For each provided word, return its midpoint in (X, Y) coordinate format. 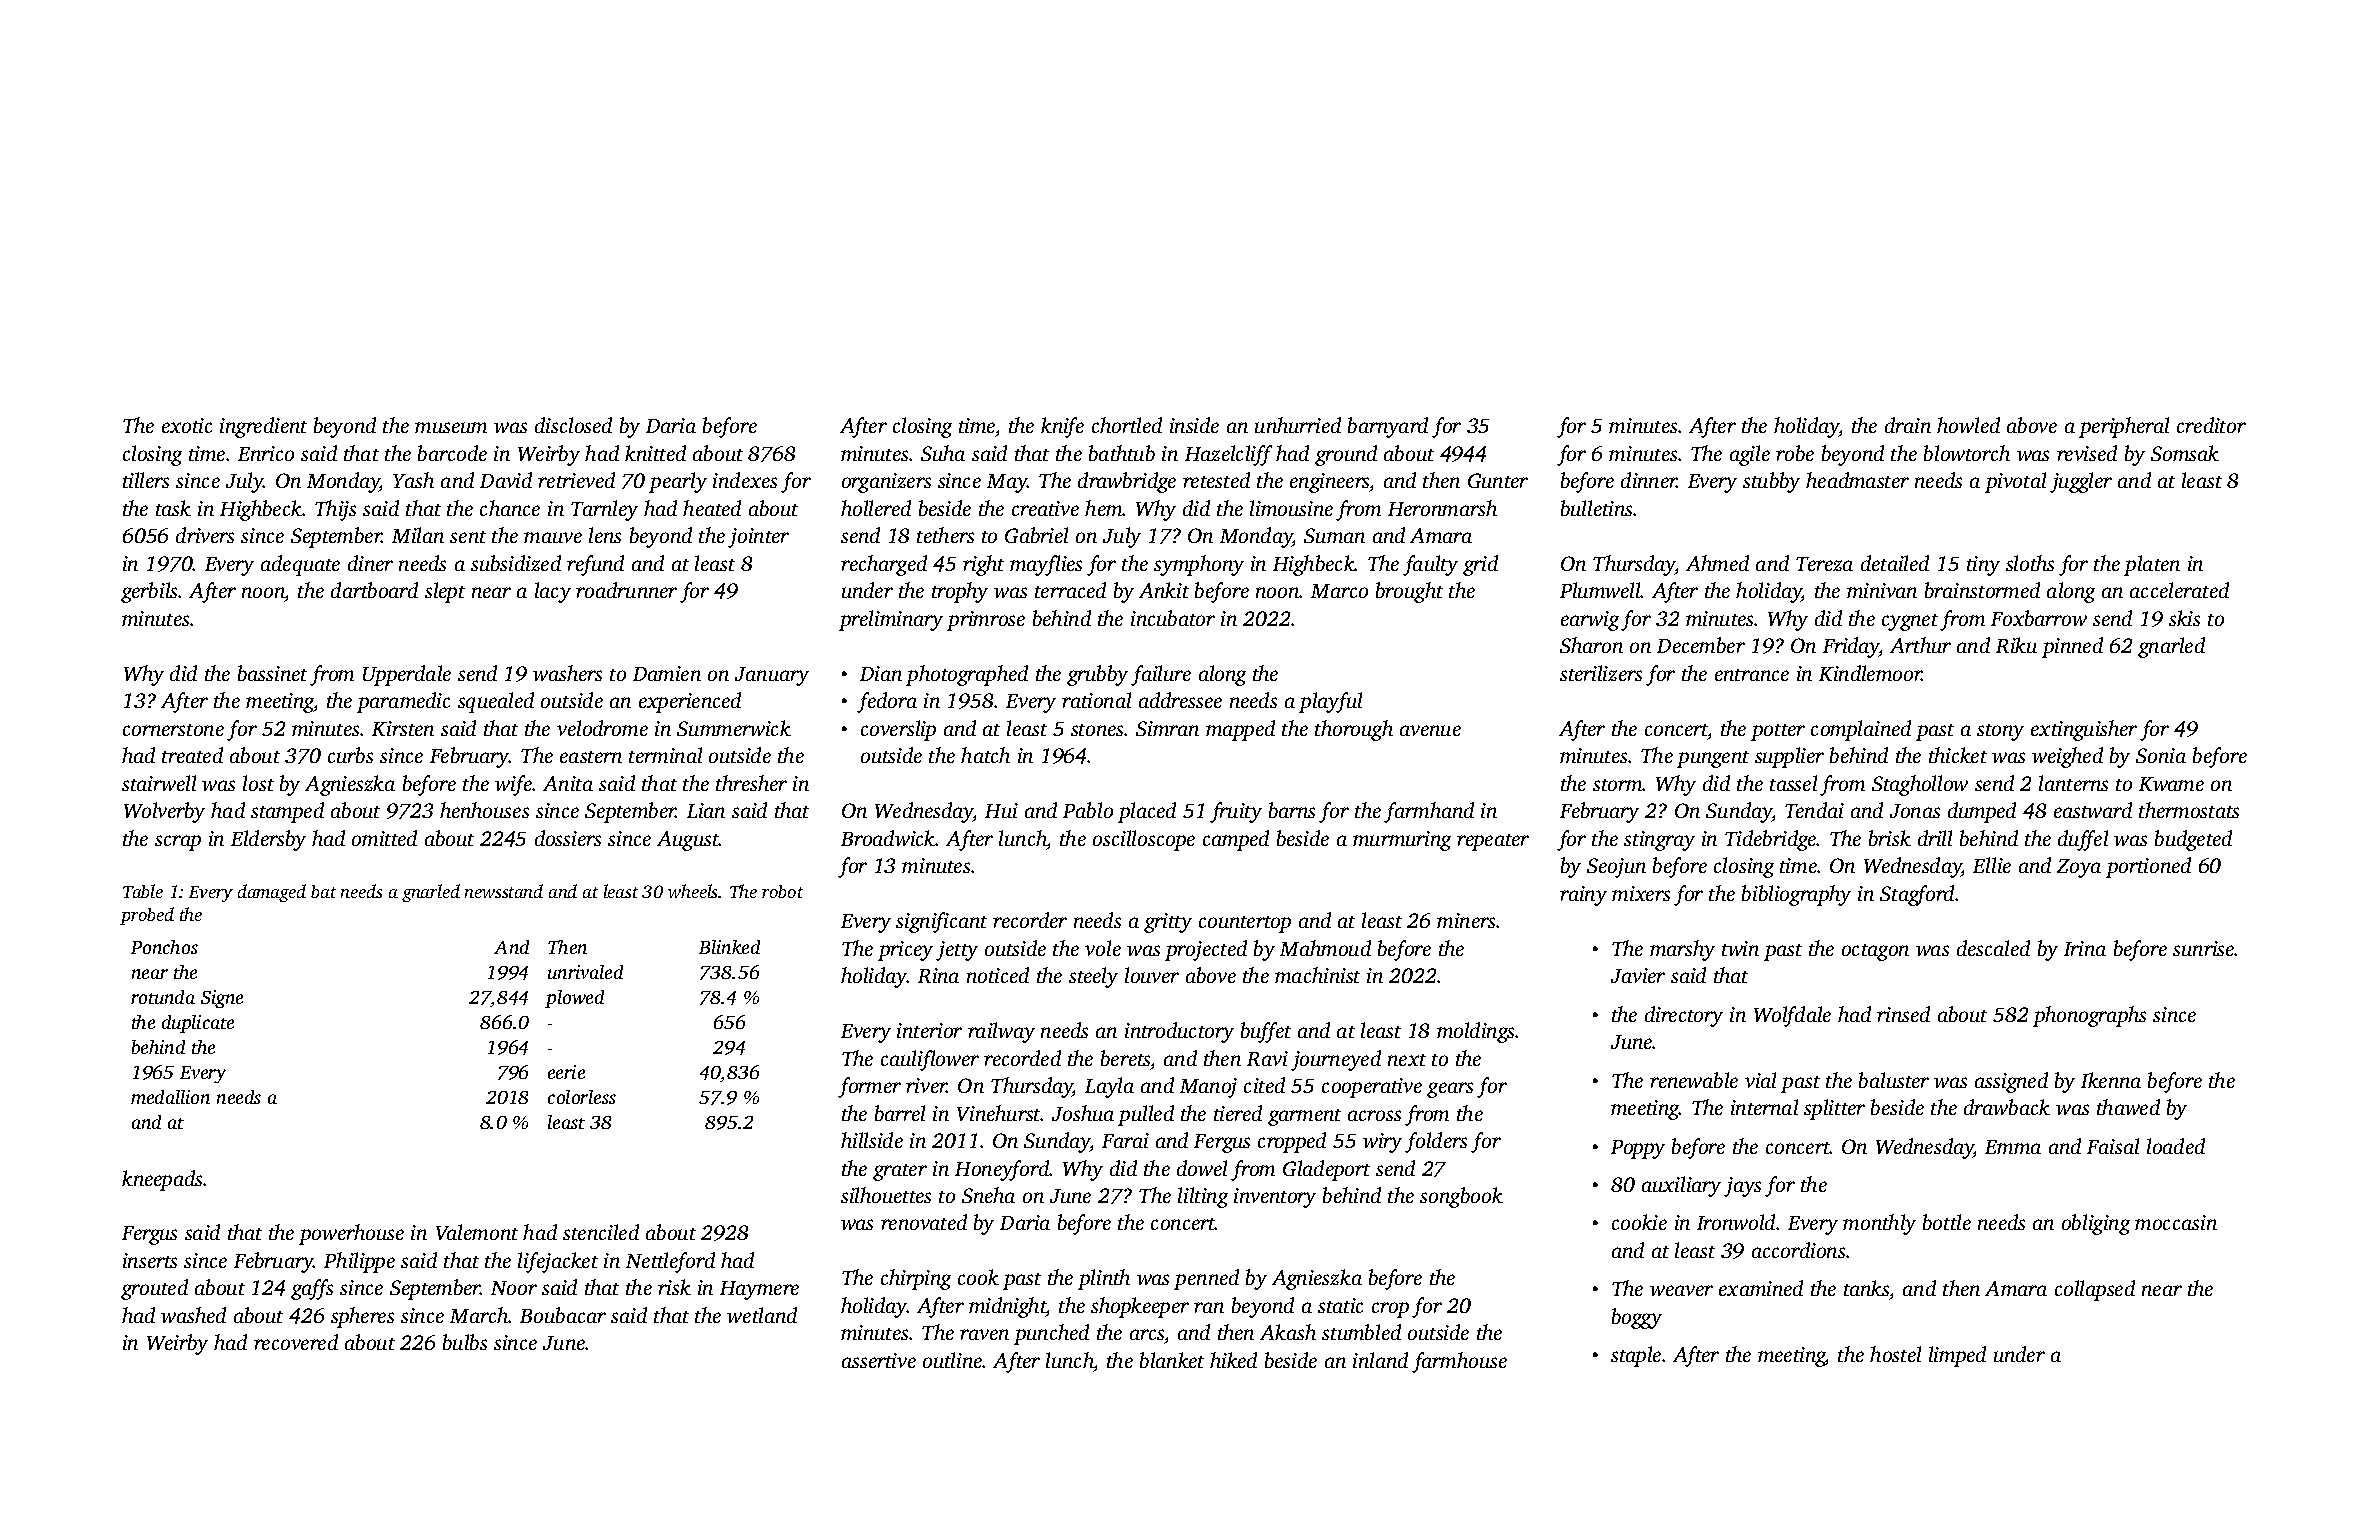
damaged (272, 893)
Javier (1638, 975)
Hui (1001, 810)
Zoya (2079, 868)
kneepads (163, 1180)
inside (1194, 425)
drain (1908, 425)
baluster (1894, 1080)
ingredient (263, 427)
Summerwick (734, 728)
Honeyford (1002, 1170)
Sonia (2161, 755)
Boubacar (563, 1315)
